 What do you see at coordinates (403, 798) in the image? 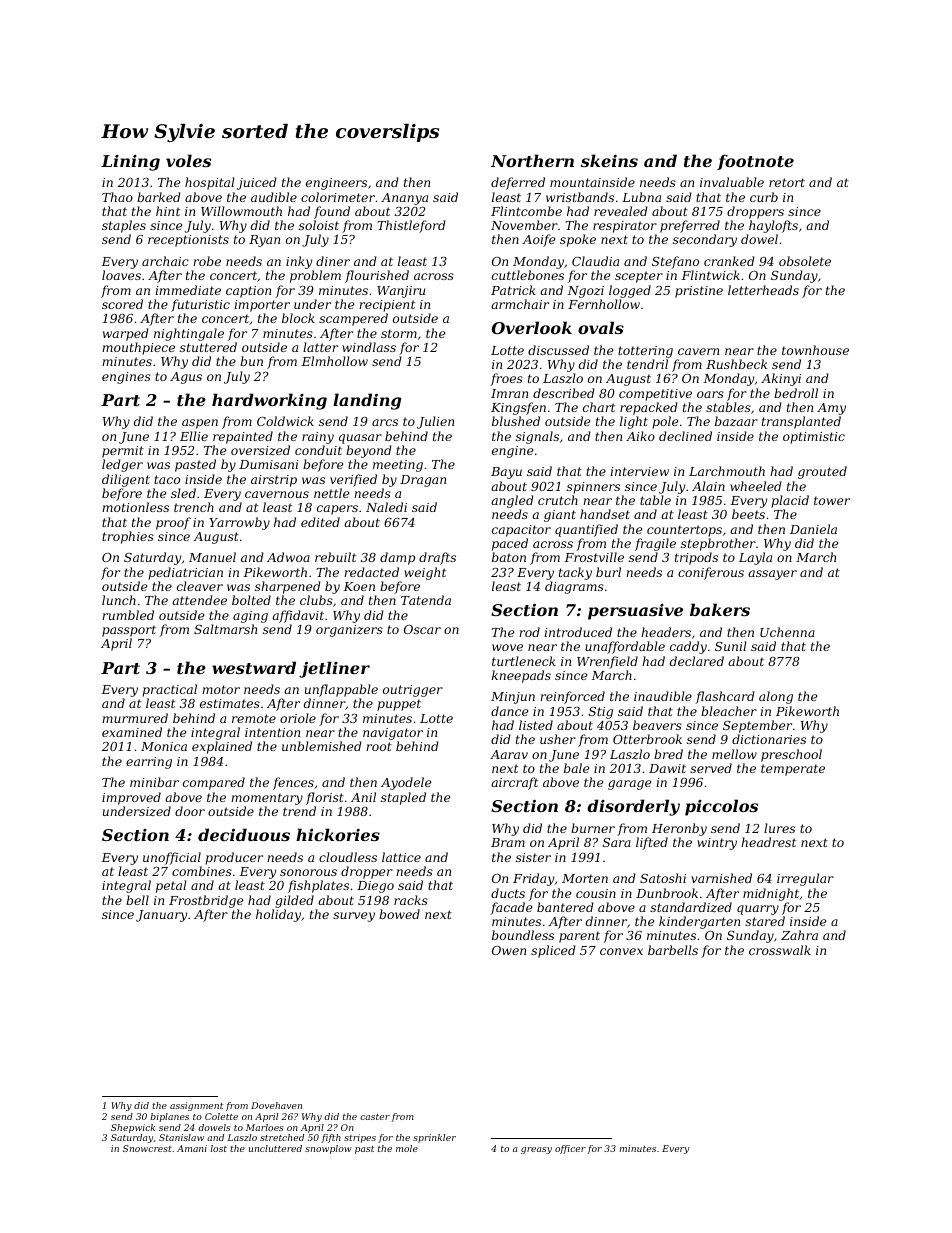
I see `stapled` at bounding box center [403, 798].
